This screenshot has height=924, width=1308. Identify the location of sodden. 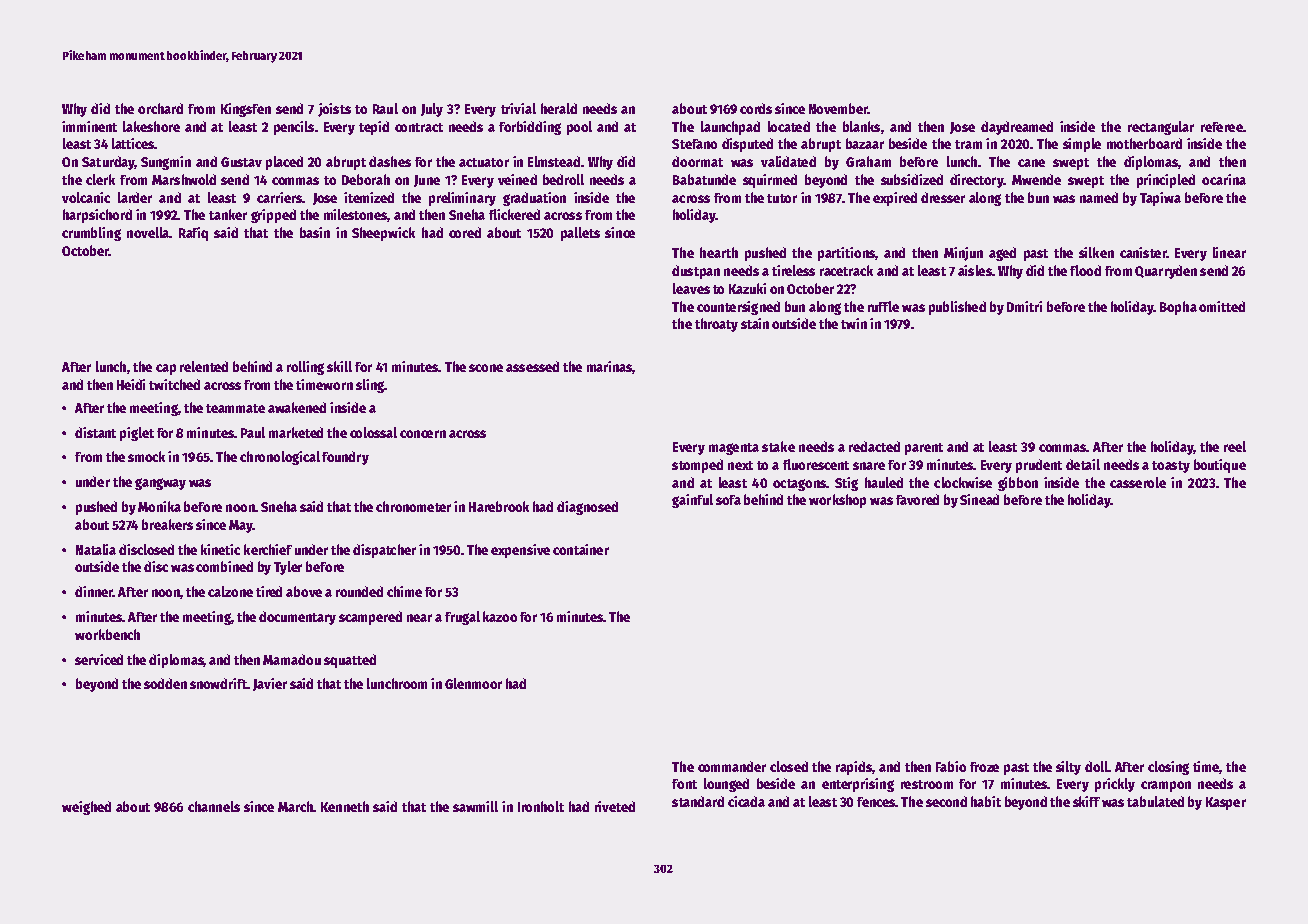
(165, 683).
